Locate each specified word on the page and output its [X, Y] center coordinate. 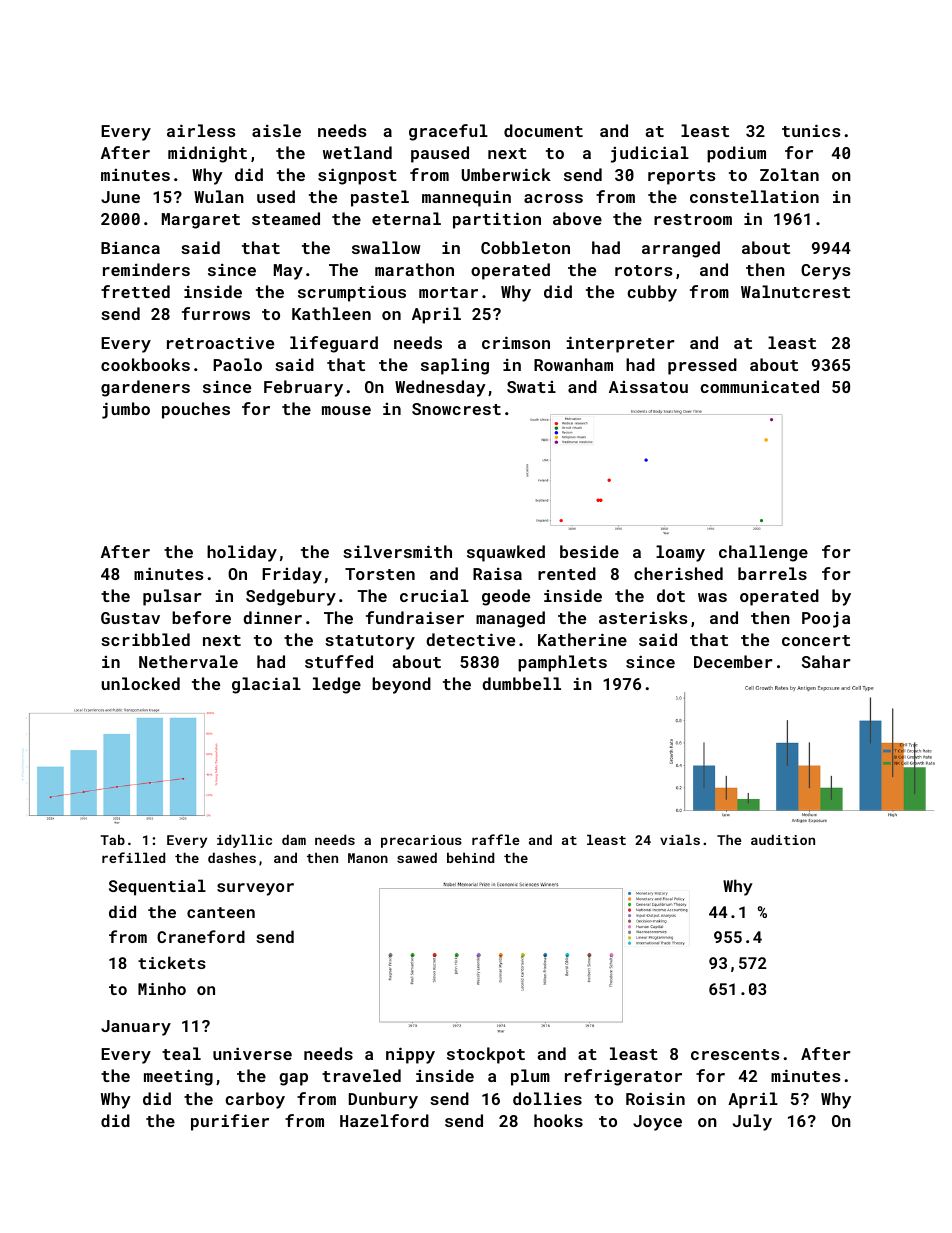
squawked [506, 553]
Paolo [237, 364]
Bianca [130, 248]
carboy [255, 1100]
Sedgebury [291, 597]
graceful [448, 132]
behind [470, 857]
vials [680, 839]
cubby [652, 293]
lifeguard [334, 344]
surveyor [255, 889]
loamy [680, 553]
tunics [811, 130]
